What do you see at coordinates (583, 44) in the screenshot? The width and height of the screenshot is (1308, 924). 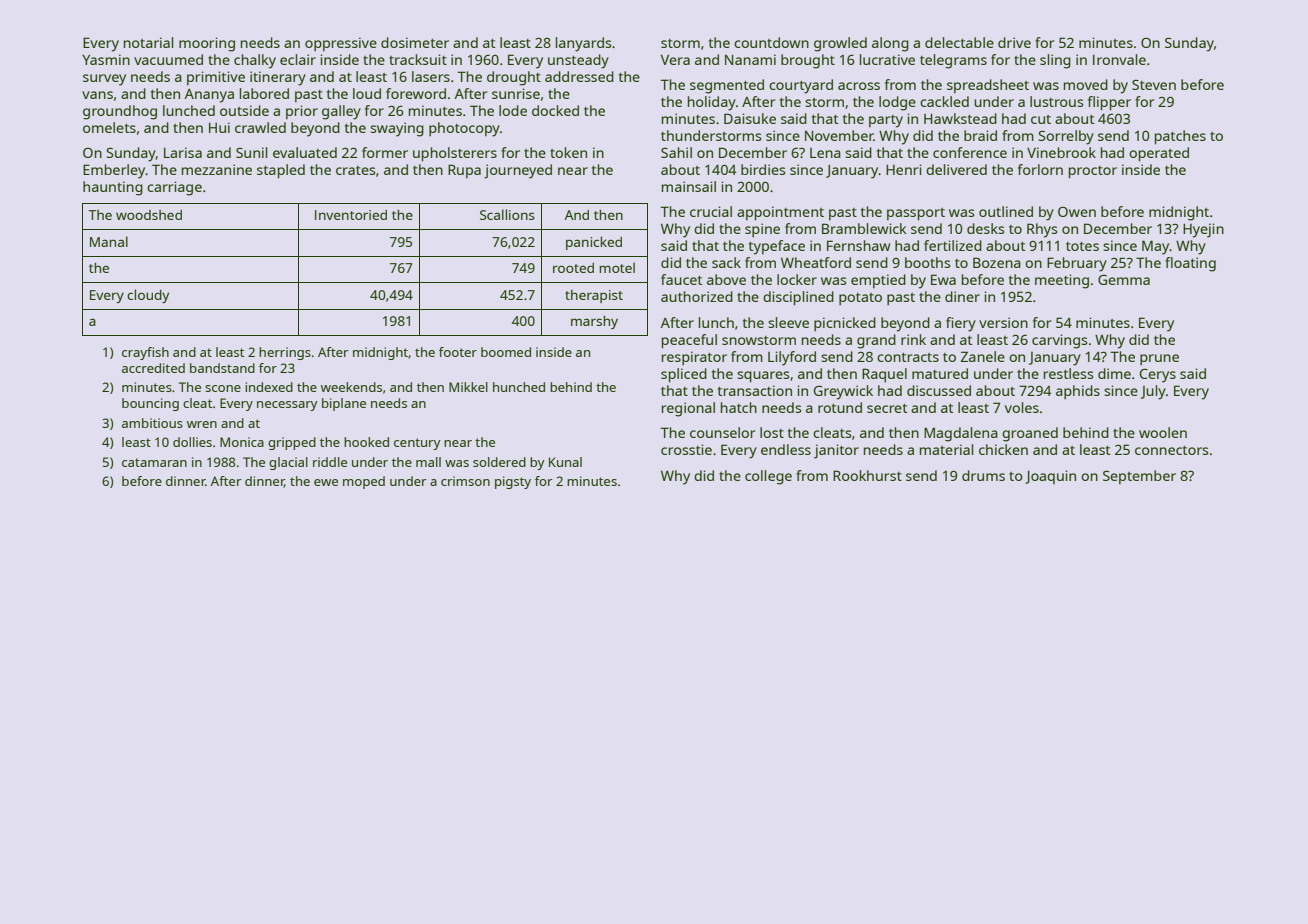 I see `lanyards` at bounding box center [583, 44].
